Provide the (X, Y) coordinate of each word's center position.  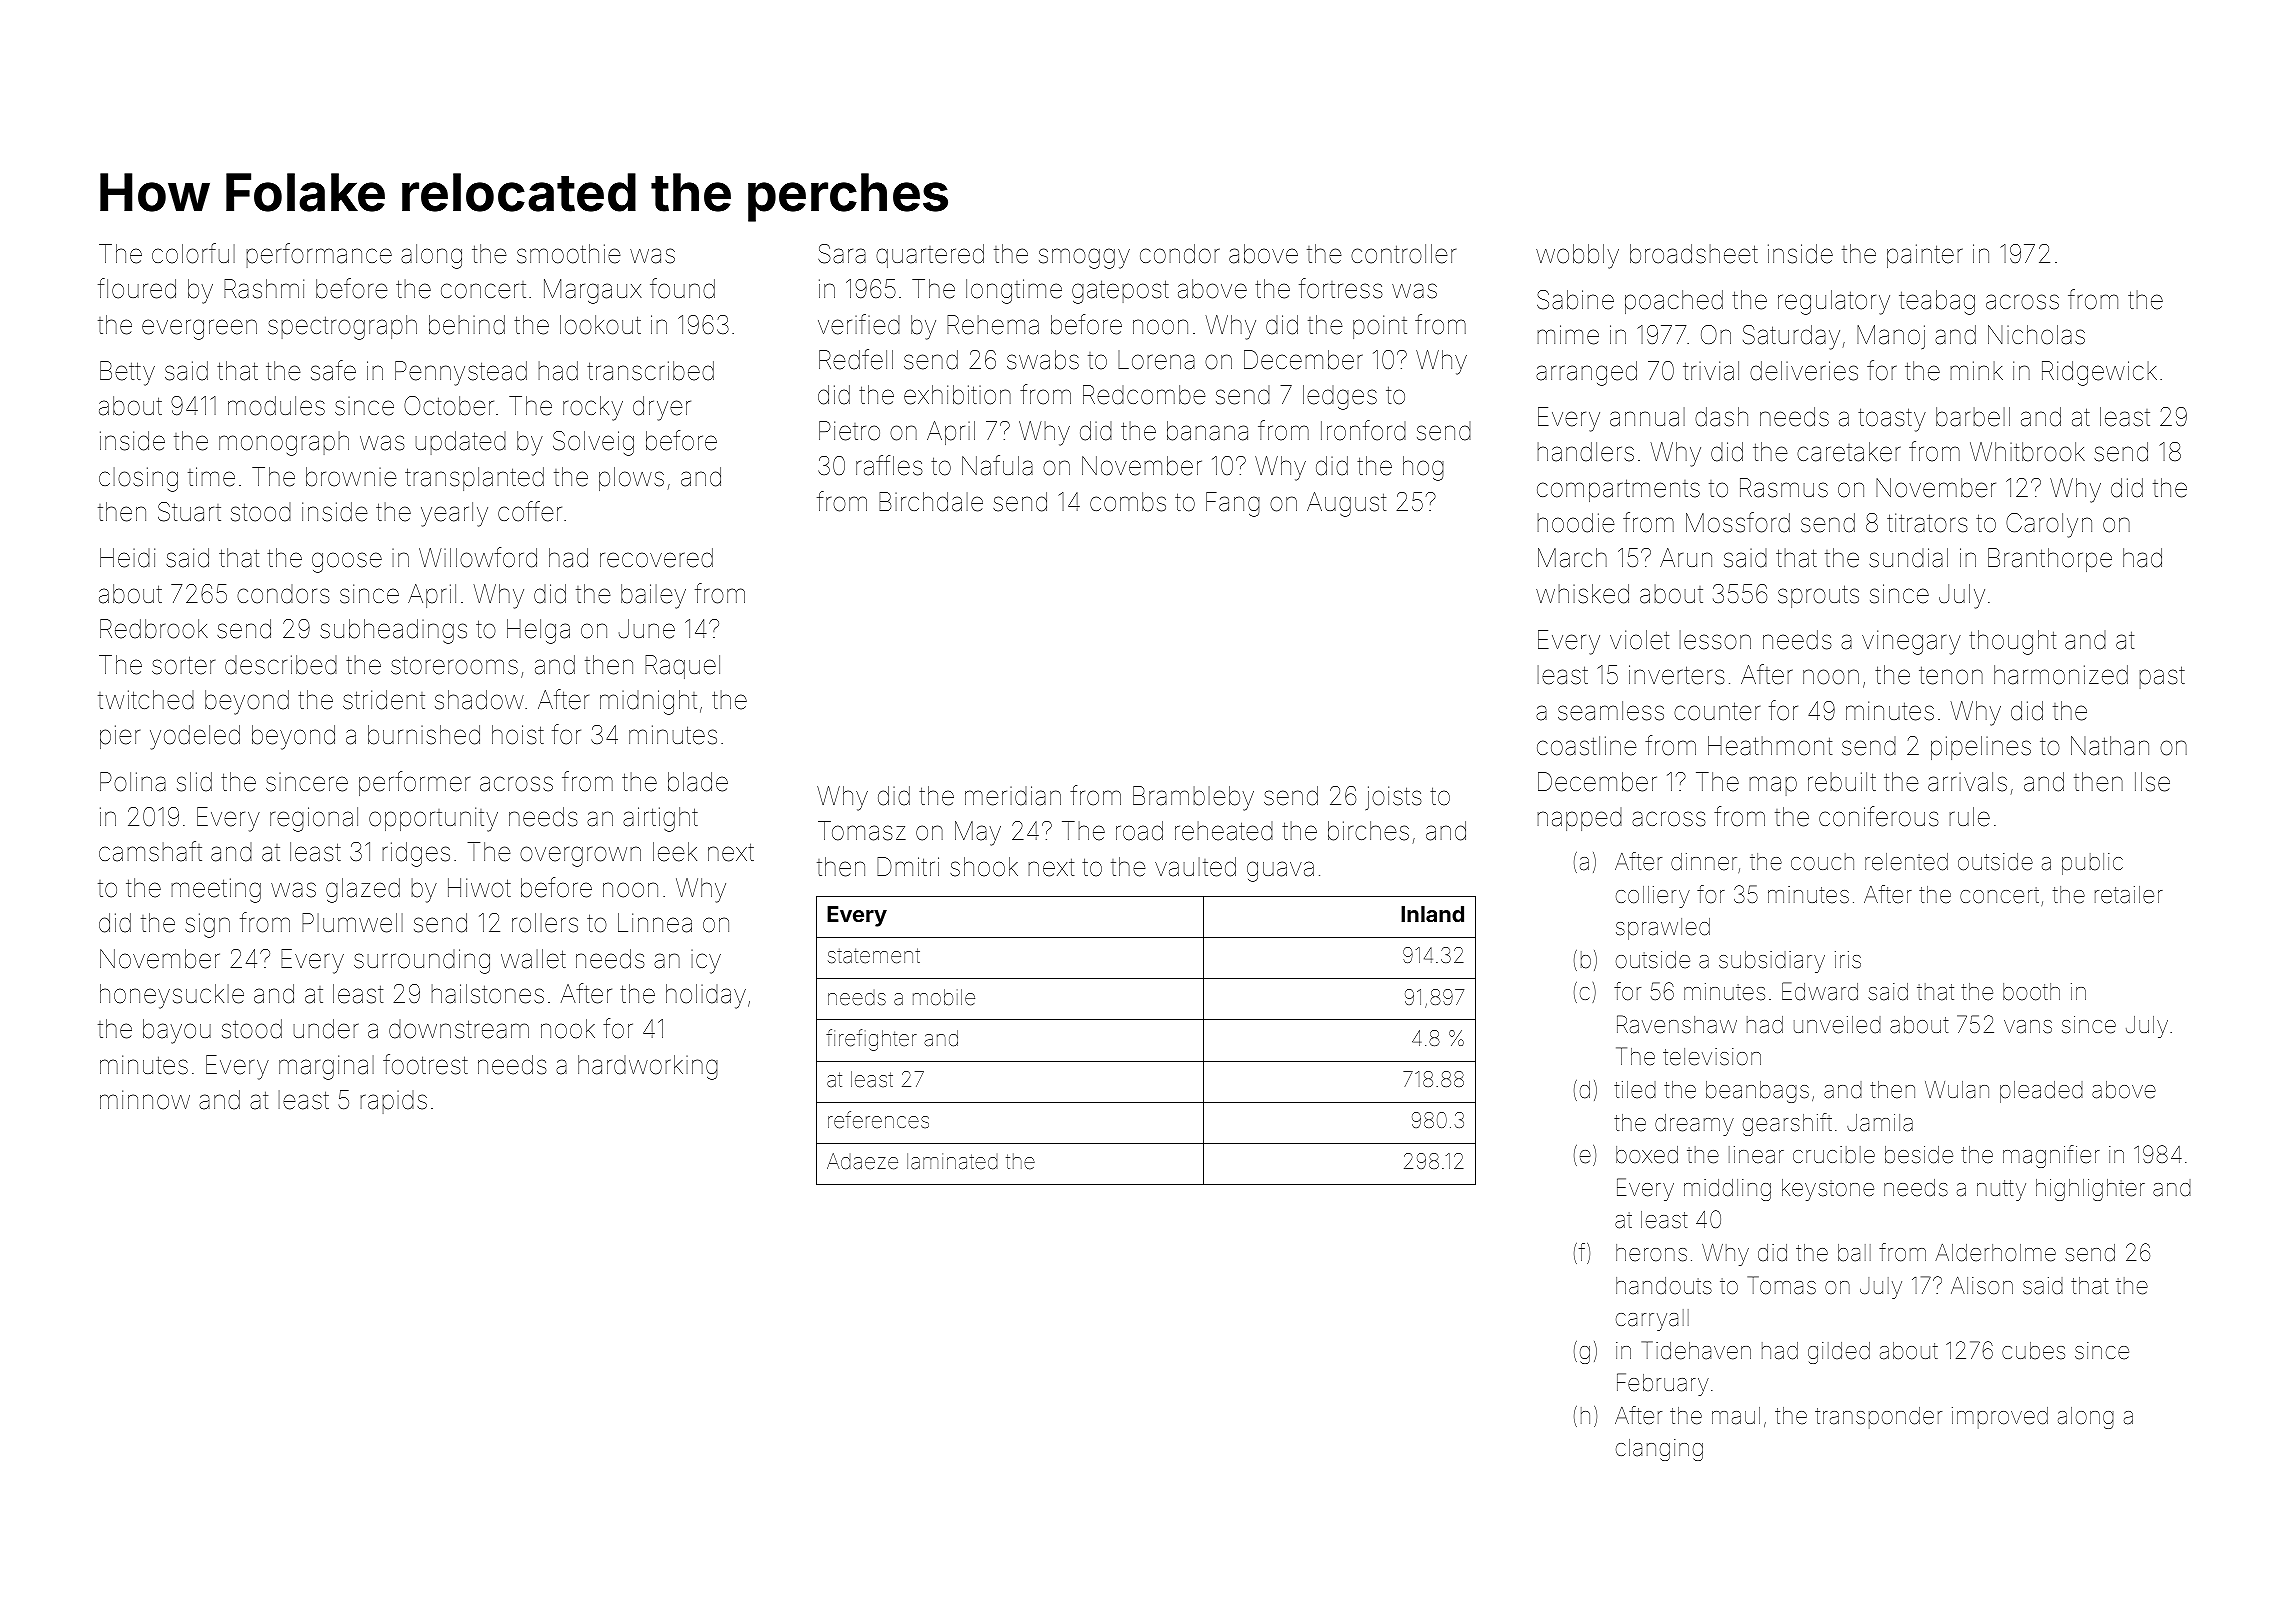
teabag (1937, 302)
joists (1393, 798)
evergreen (199, 329)
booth (2031, 992)
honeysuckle (172, 996)
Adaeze (862, 1161)
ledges (1340, 397)
